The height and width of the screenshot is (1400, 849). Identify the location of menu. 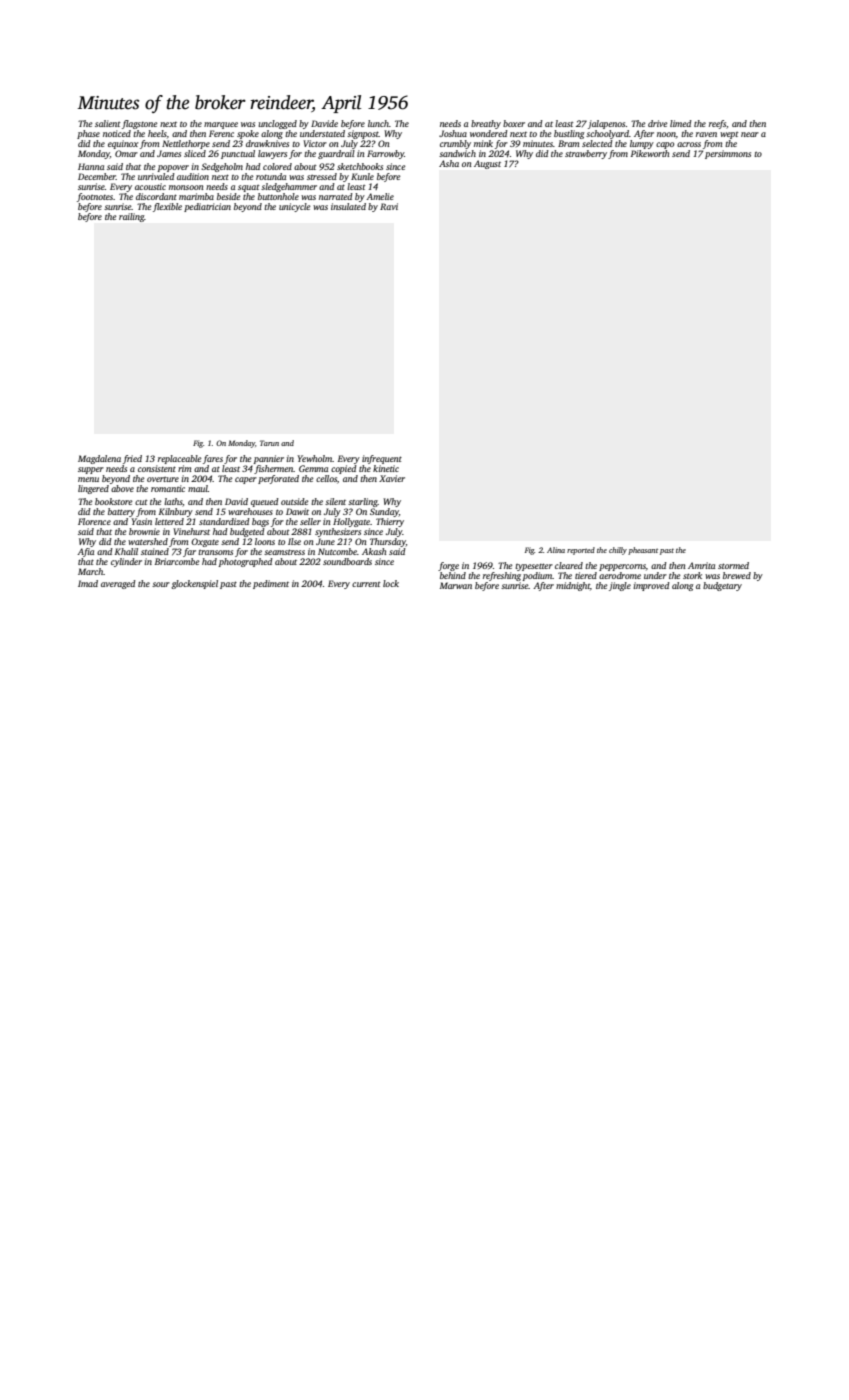
(88, 479).
